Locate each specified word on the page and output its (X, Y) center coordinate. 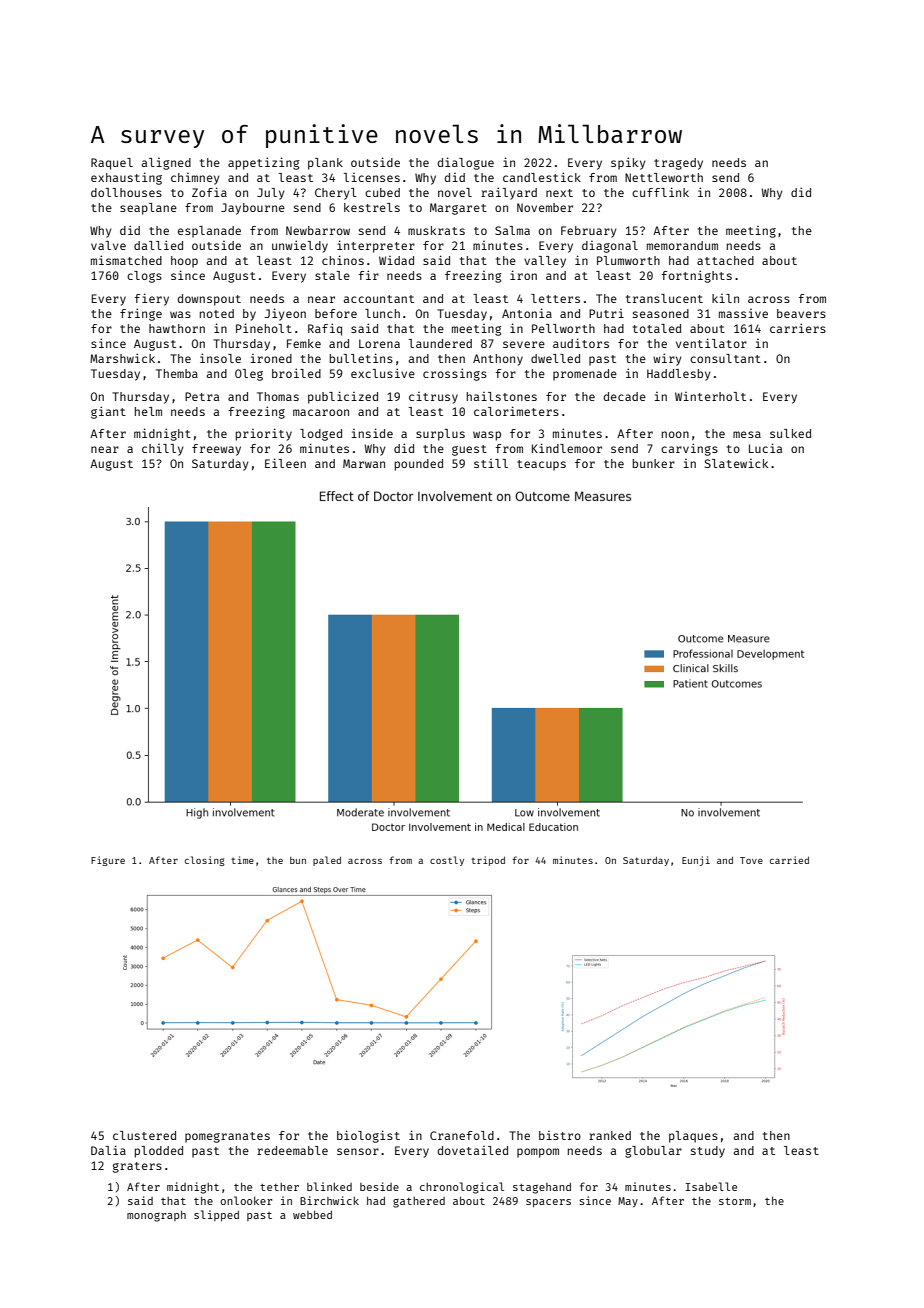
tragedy (678, 164)
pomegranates (227, 1137)
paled (327, 861)
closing (205, 861)
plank (325, 164)
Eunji (696, 861)
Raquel (112, 164)
